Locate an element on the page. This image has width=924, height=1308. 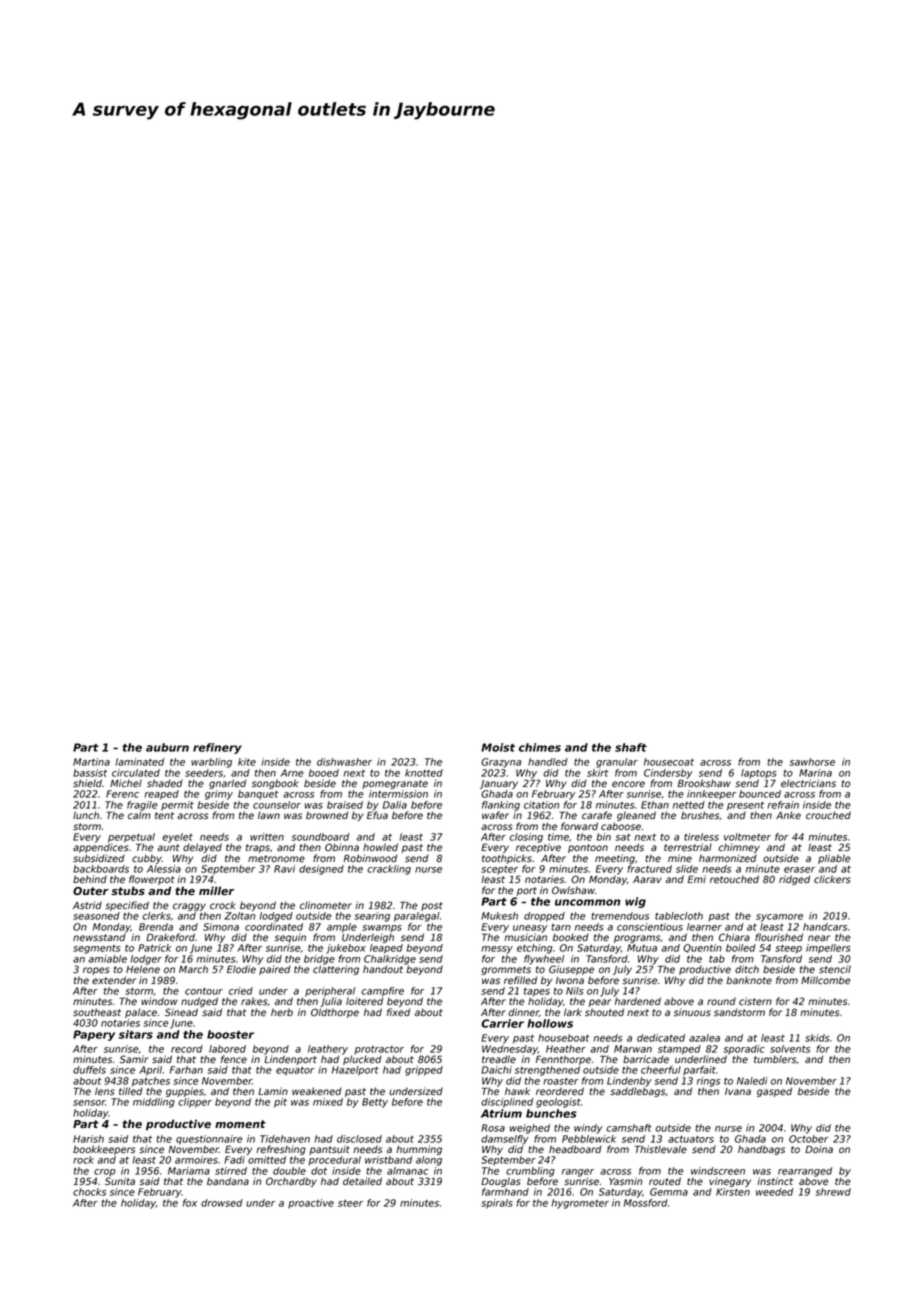
middling is located at coordinates (154, 1103).
